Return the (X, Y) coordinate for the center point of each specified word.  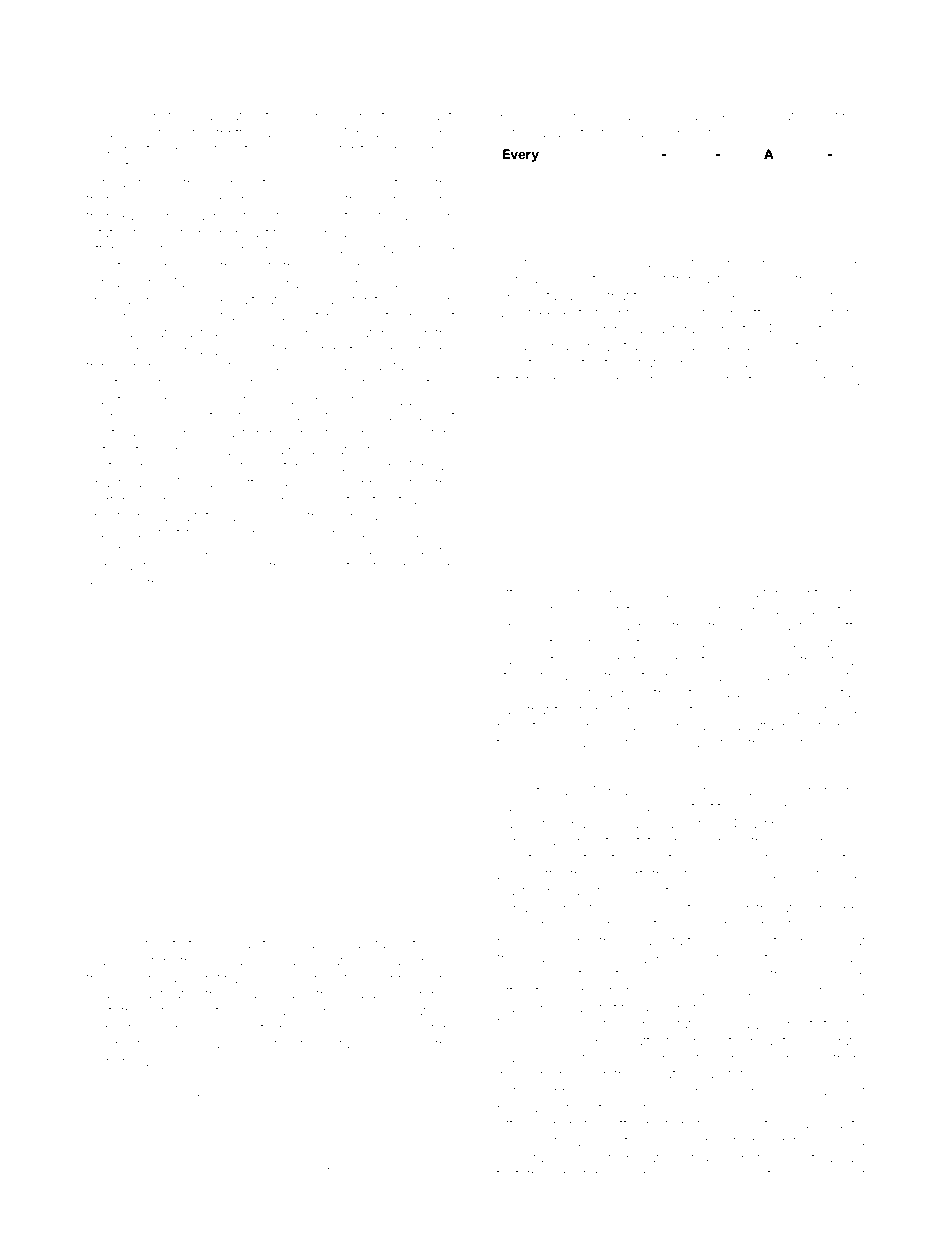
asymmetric (251, 568)
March (636, 726)
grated (791, 117)
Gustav (811, 362)
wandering (529, 1009)
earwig (517, 662)
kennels (316, 116)
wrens (317, 567)
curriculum (187, 1028)
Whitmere (131, 166)
